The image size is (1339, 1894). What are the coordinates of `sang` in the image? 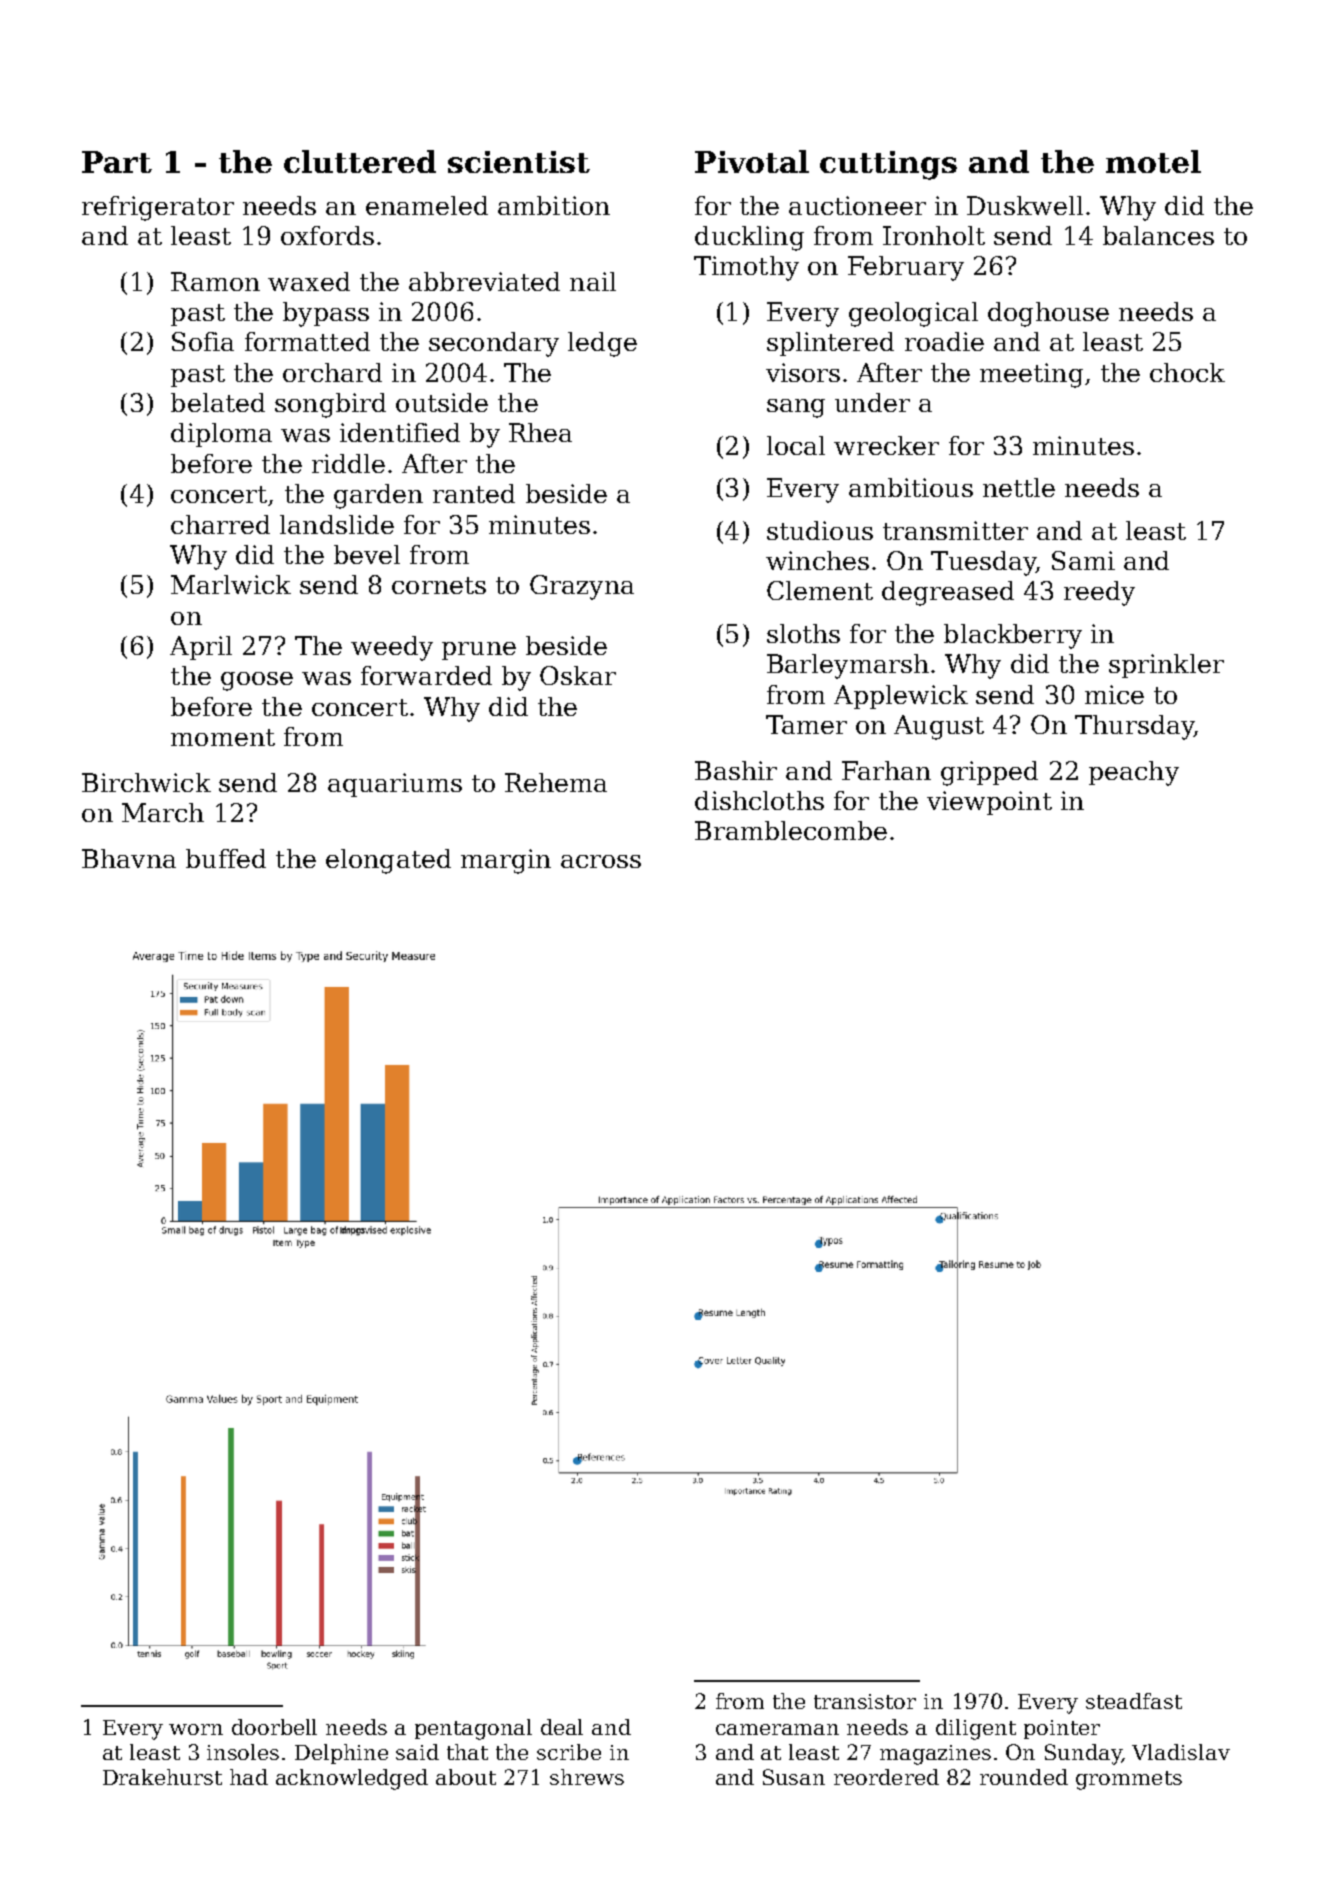 It's located at (796, 408).
